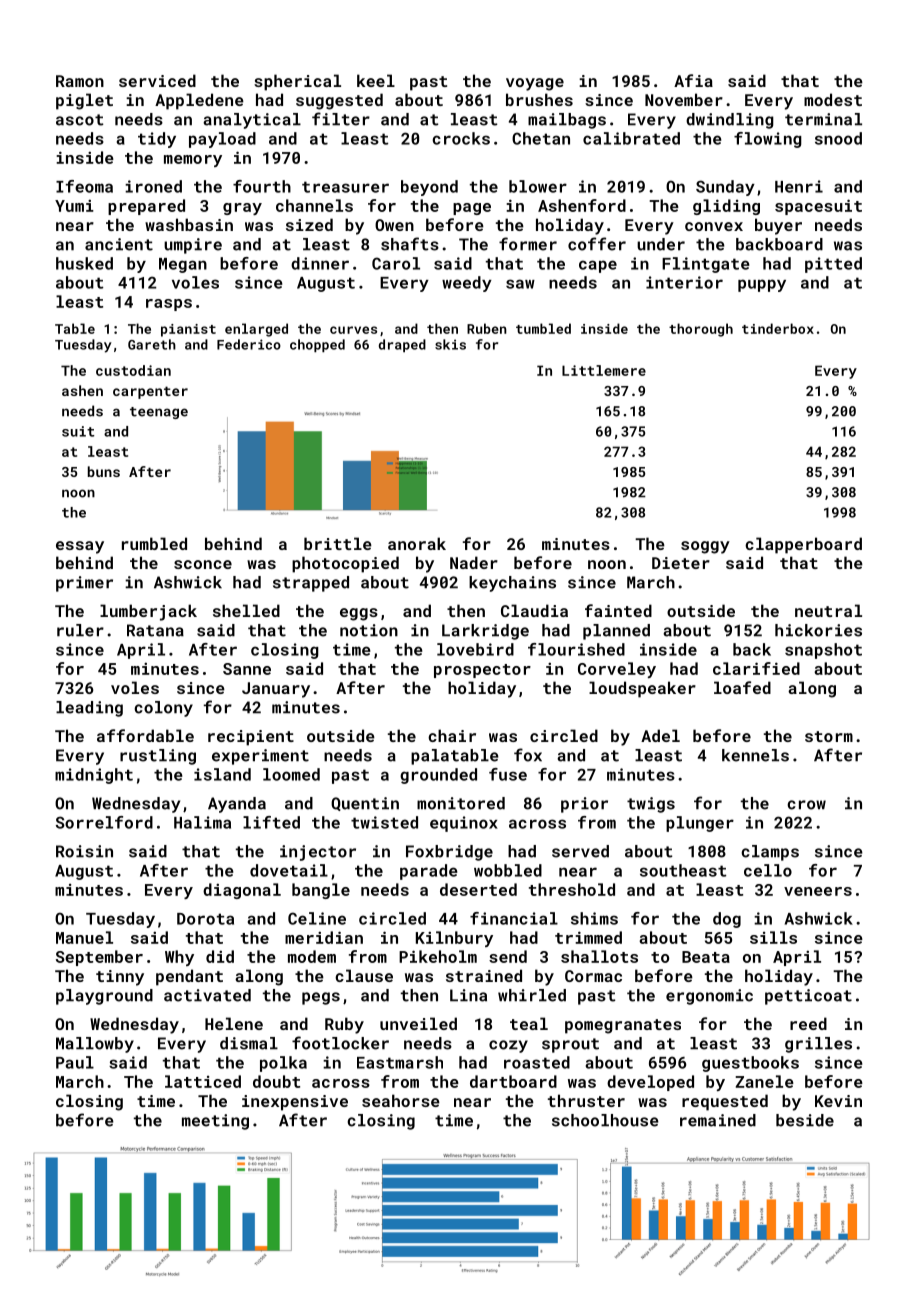 The width and height of the screenshot is (918, 1303). What do you see at coordinates (768, 140) in the screenshot?
I see `flowing` at bounding box center [768, 140].
